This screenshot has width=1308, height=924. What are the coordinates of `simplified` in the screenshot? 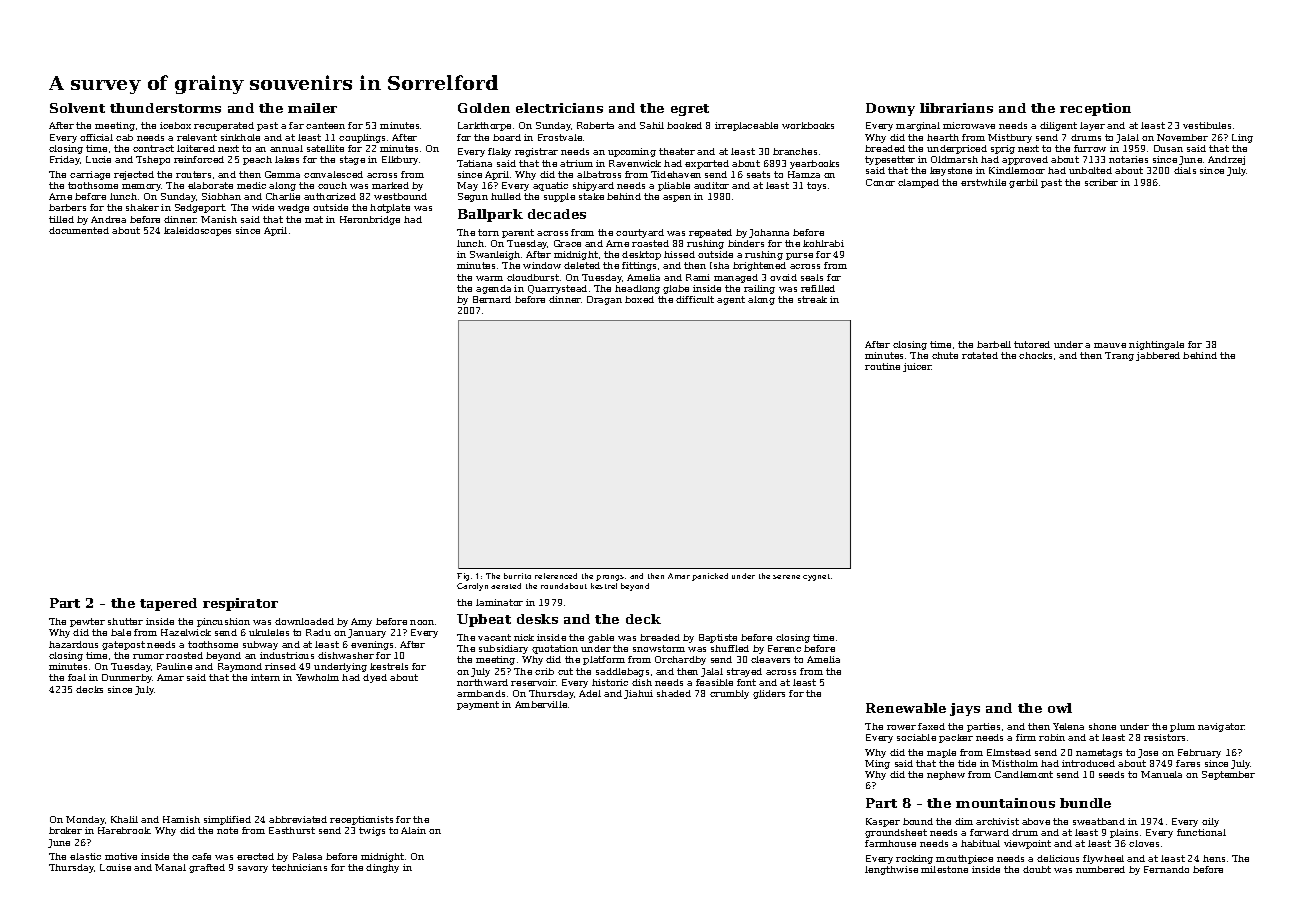 It's located at (227, 820).
